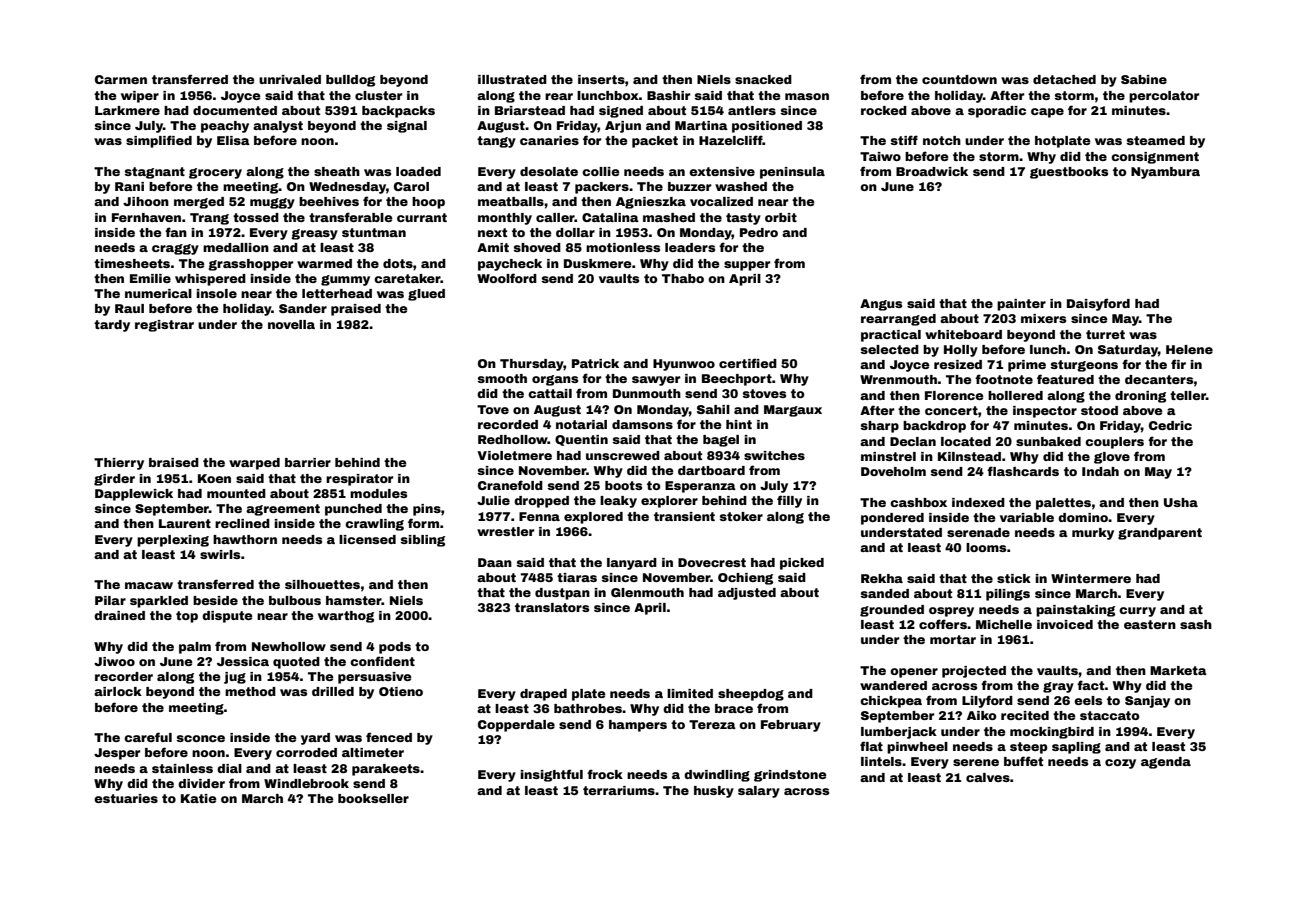  What do you see at coordinates (502, 378) in the page?
I see `smooth` at bounding box center [502, 378].
